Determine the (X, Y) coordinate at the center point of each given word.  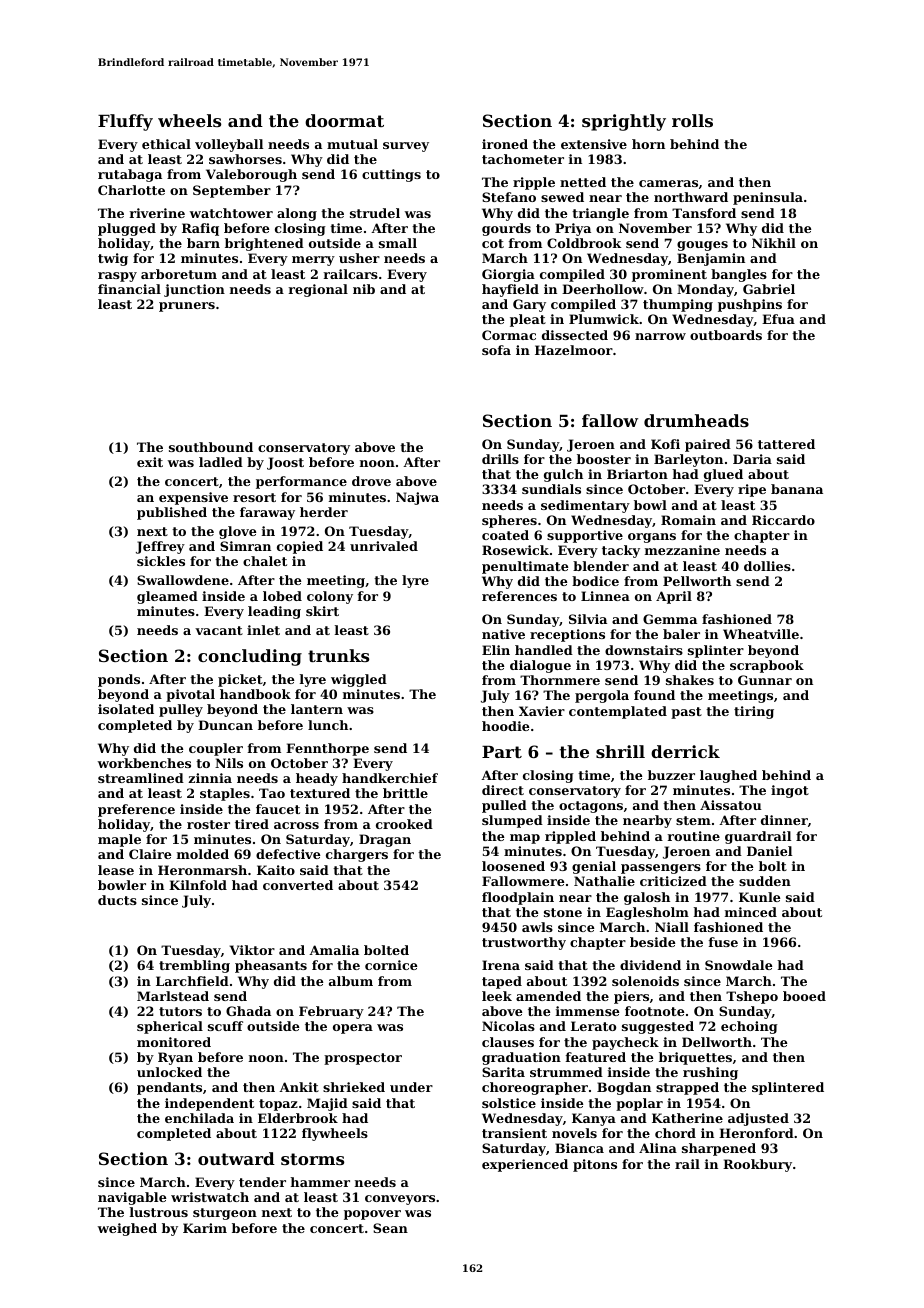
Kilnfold (198, 885)
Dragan (385, 840)
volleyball (229, 145)
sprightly (624, 122)
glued (723, 475)
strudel (375, 213)
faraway (267, 513)
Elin (496, 650)
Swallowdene (183, 580)
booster (604, 459)
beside (652, 942)
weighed (127, 1229)
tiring (754, 712)
